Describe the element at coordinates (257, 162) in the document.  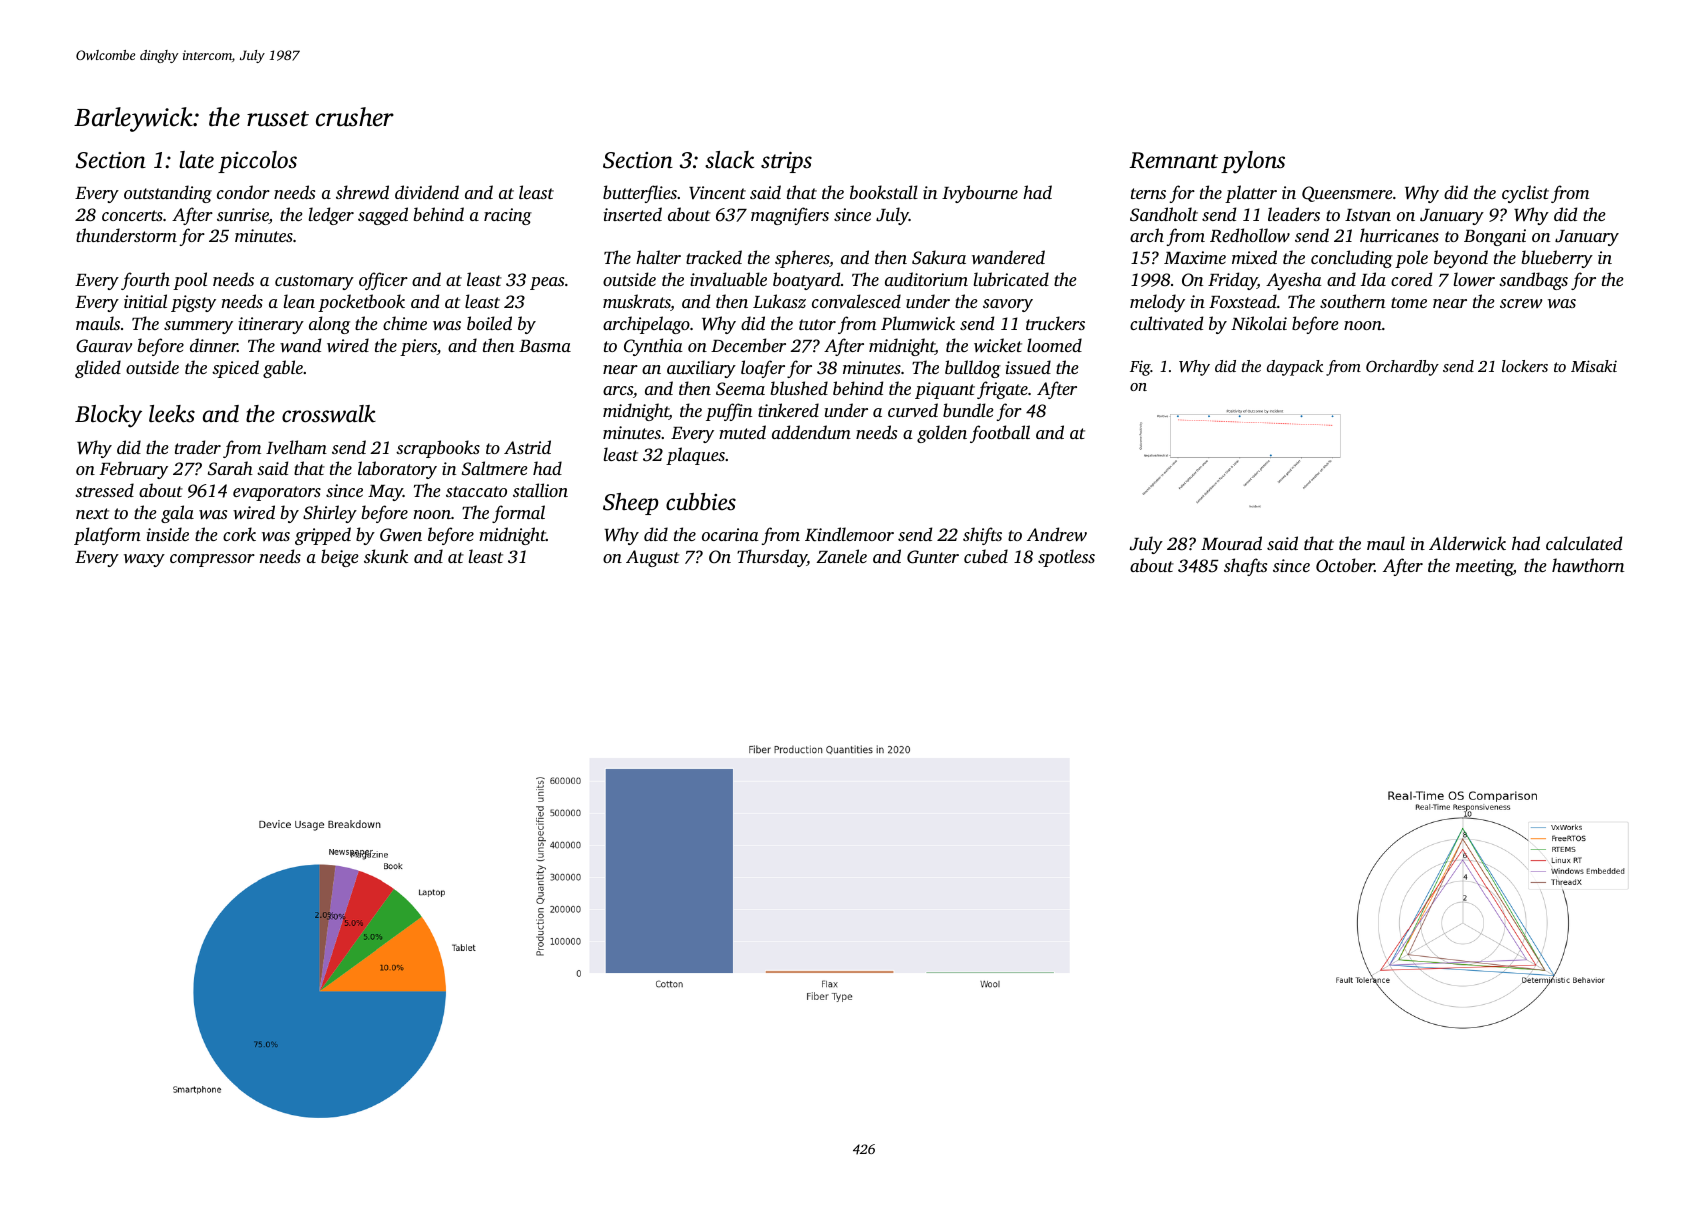
I see `piccolos` at that location.
